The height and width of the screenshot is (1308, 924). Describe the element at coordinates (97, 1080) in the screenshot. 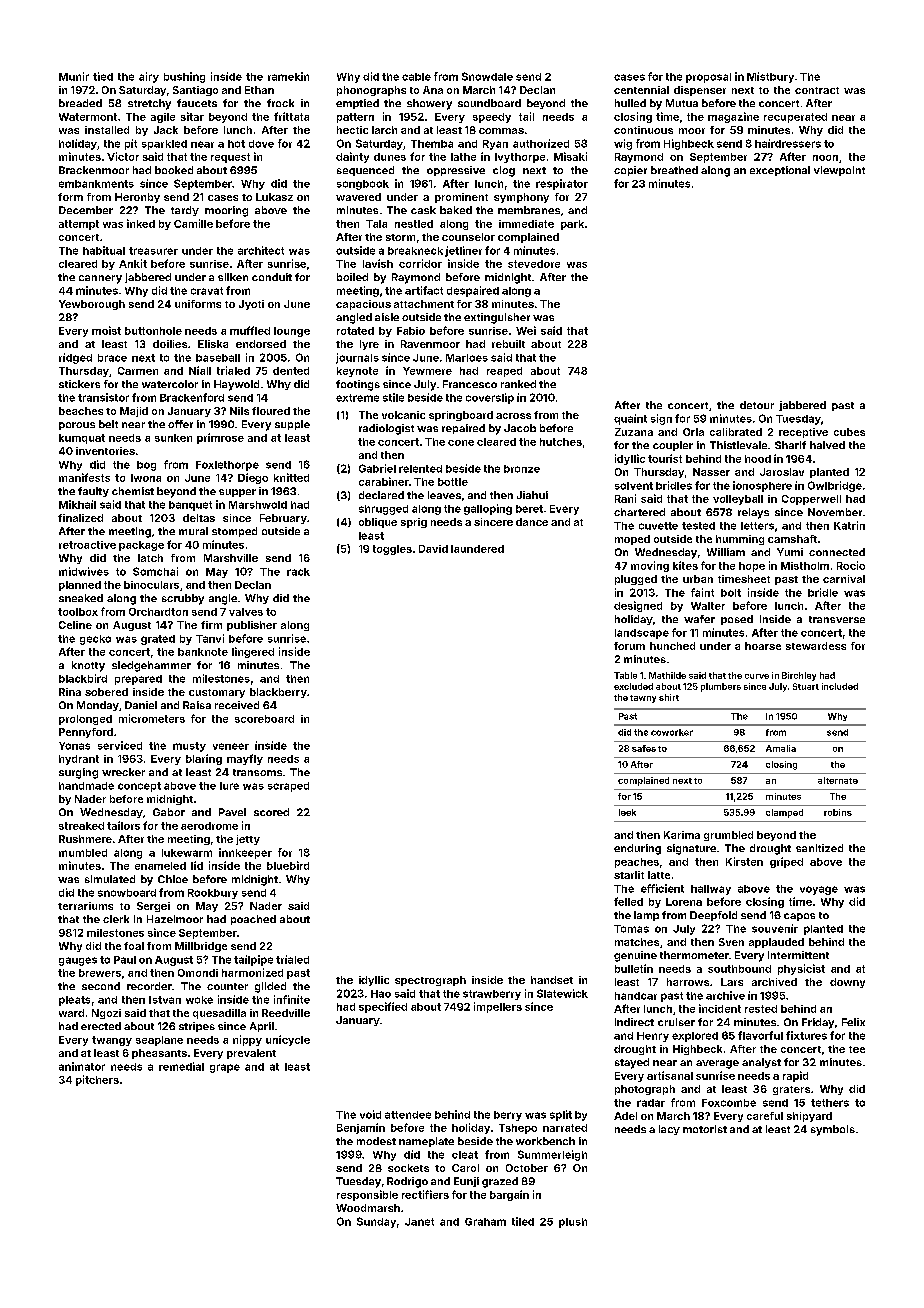

I see `pitchers` at that location.
